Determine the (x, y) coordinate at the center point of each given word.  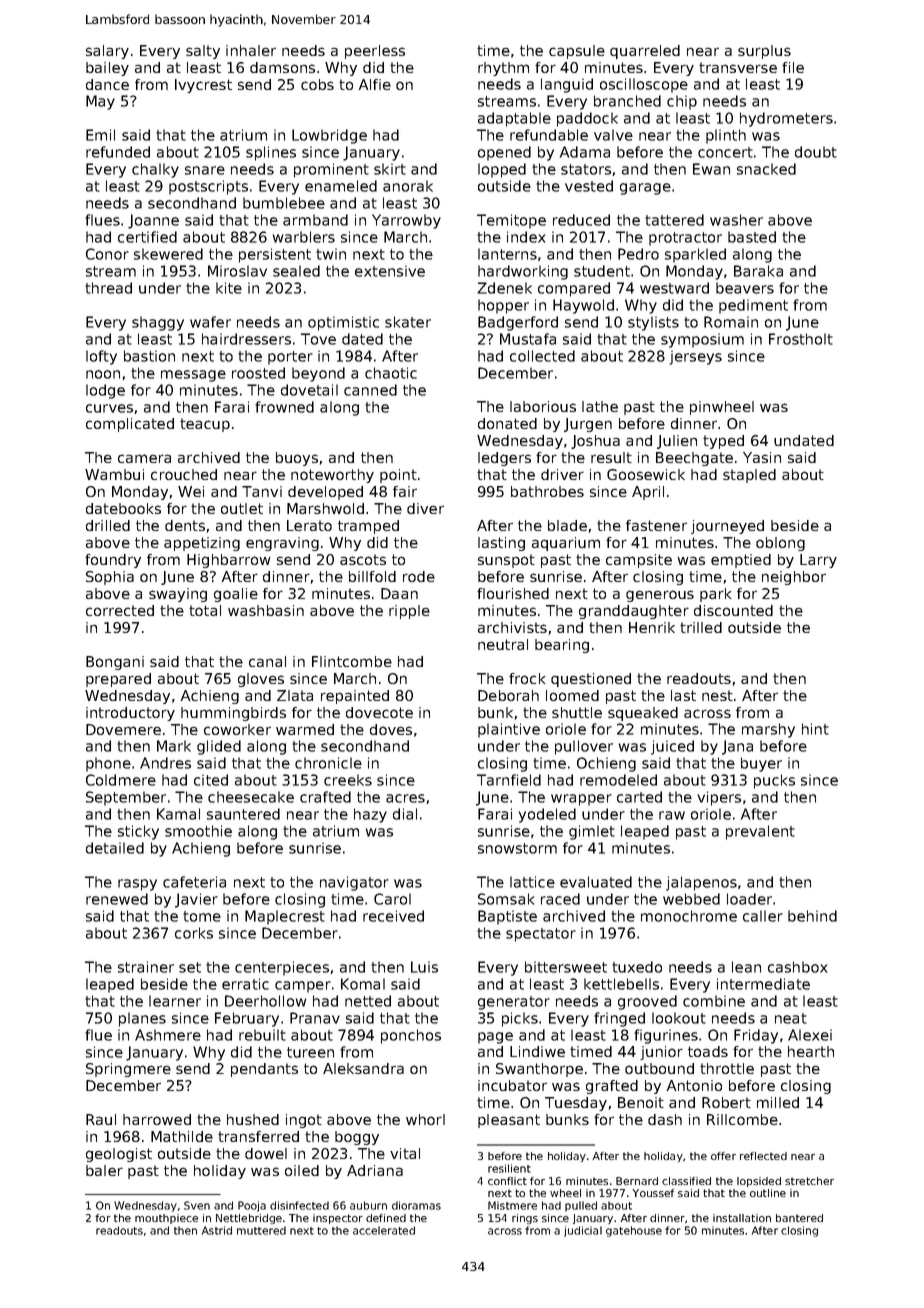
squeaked (643, 714)
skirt (390, 169)
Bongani (115, 663)
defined (386, 1218)
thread (108, 288)
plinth (726, 136)
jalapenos (701, 883)
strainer (146, 967)
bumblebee (284, 203)
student (602, 271)
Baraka (758, 271)
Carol (392, 899)
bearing (562, 646)
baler (104, 1170)
